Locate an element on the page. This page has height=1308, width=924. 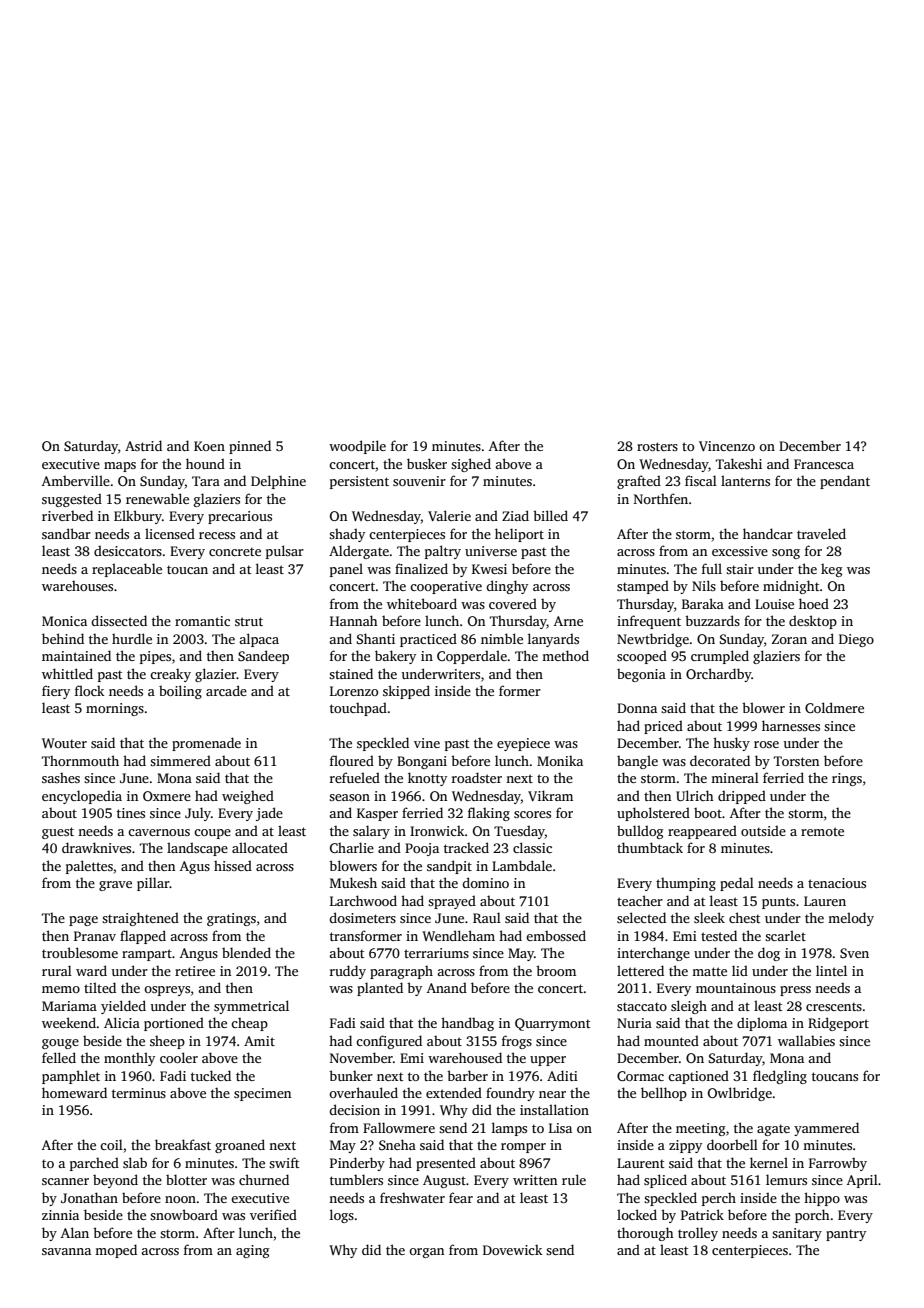
infrequent is located at coordinates (649, 622).
